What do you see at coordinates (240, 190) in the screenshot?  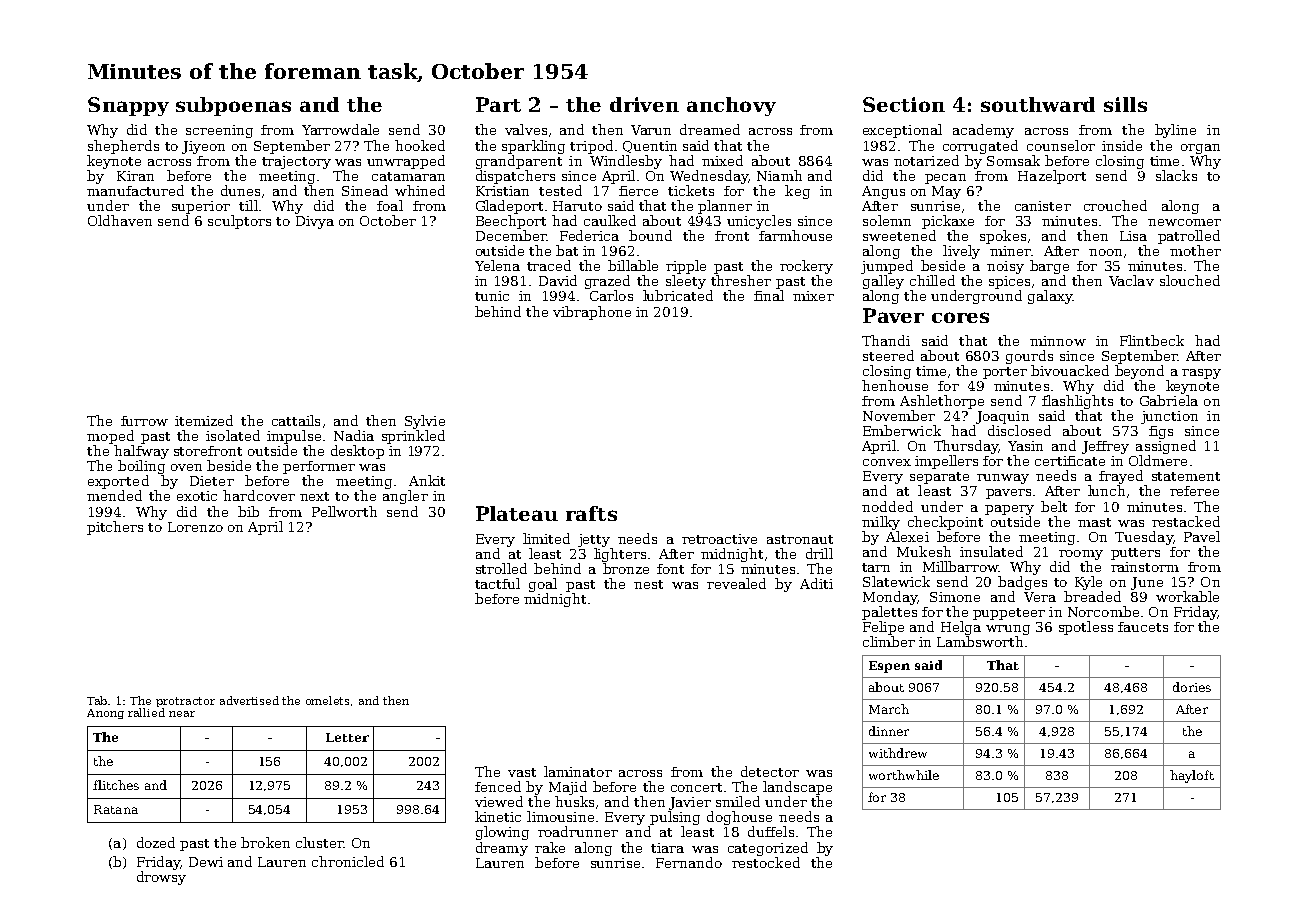 I see `dunes` at bounding box center [240, 190].
